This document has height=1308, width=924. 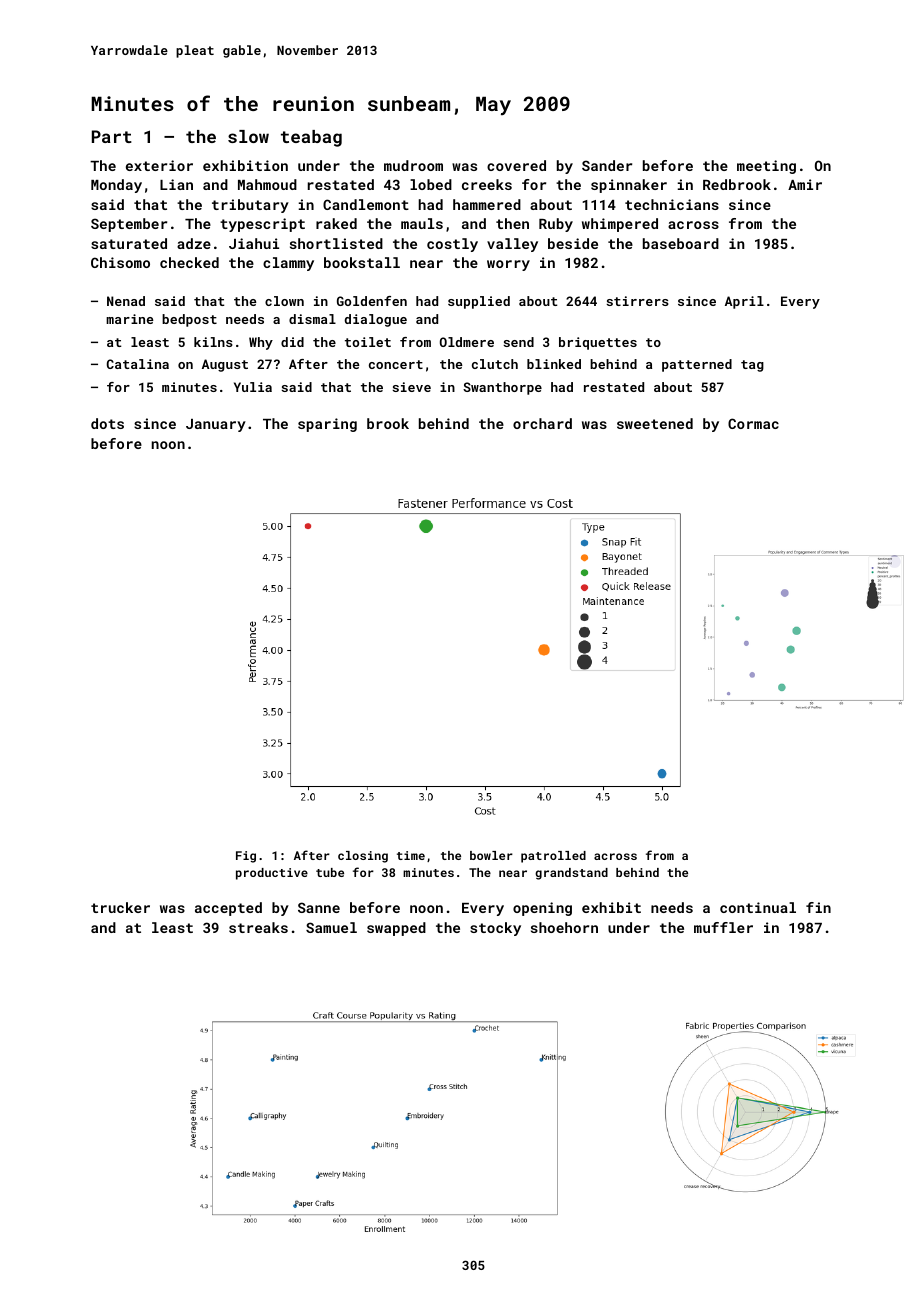 I want to click on trucker, so click(x=120, y=907).
